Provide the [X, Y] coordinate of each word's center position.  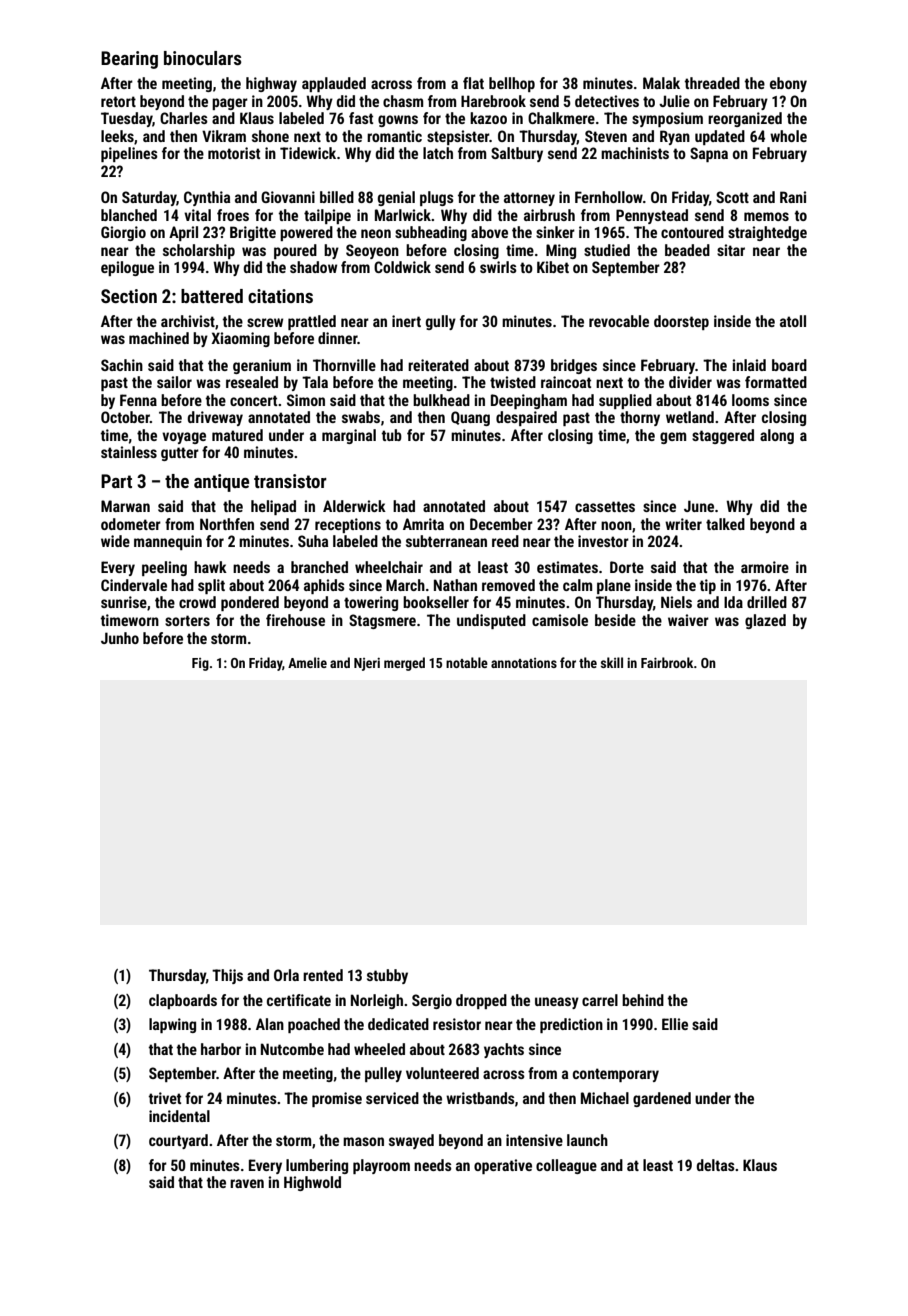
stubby [387, 976]
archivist [188, 321]
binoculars [203, 58]
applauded [334, 84]
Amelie [307, 662]
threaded [712, 83]
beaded [687, 250]
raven [247, 1183]
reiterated [438, 365]
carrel [600, 1000]
